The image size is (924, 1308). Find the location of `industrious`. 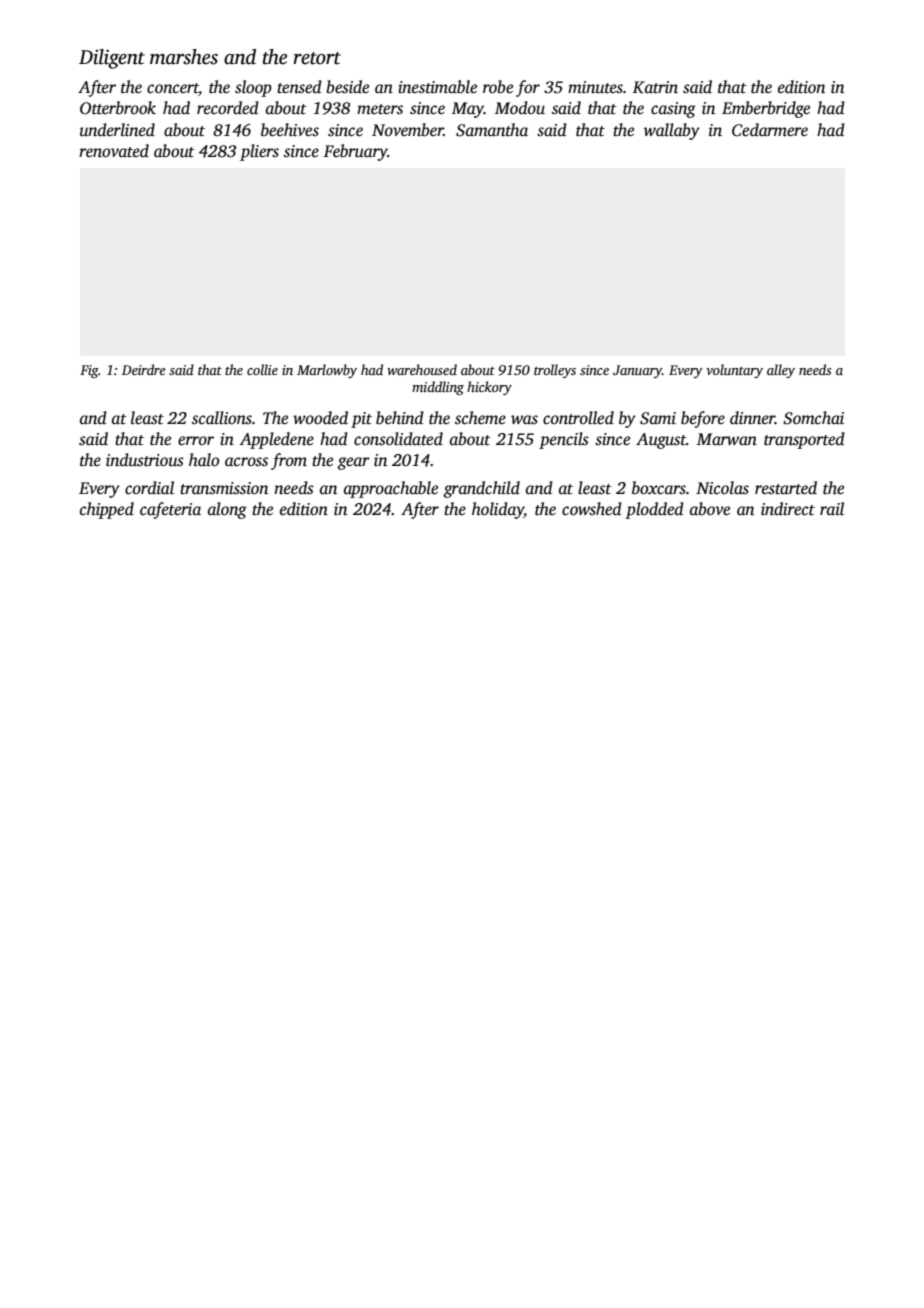

industrious is located at coordinates (145, 460).
